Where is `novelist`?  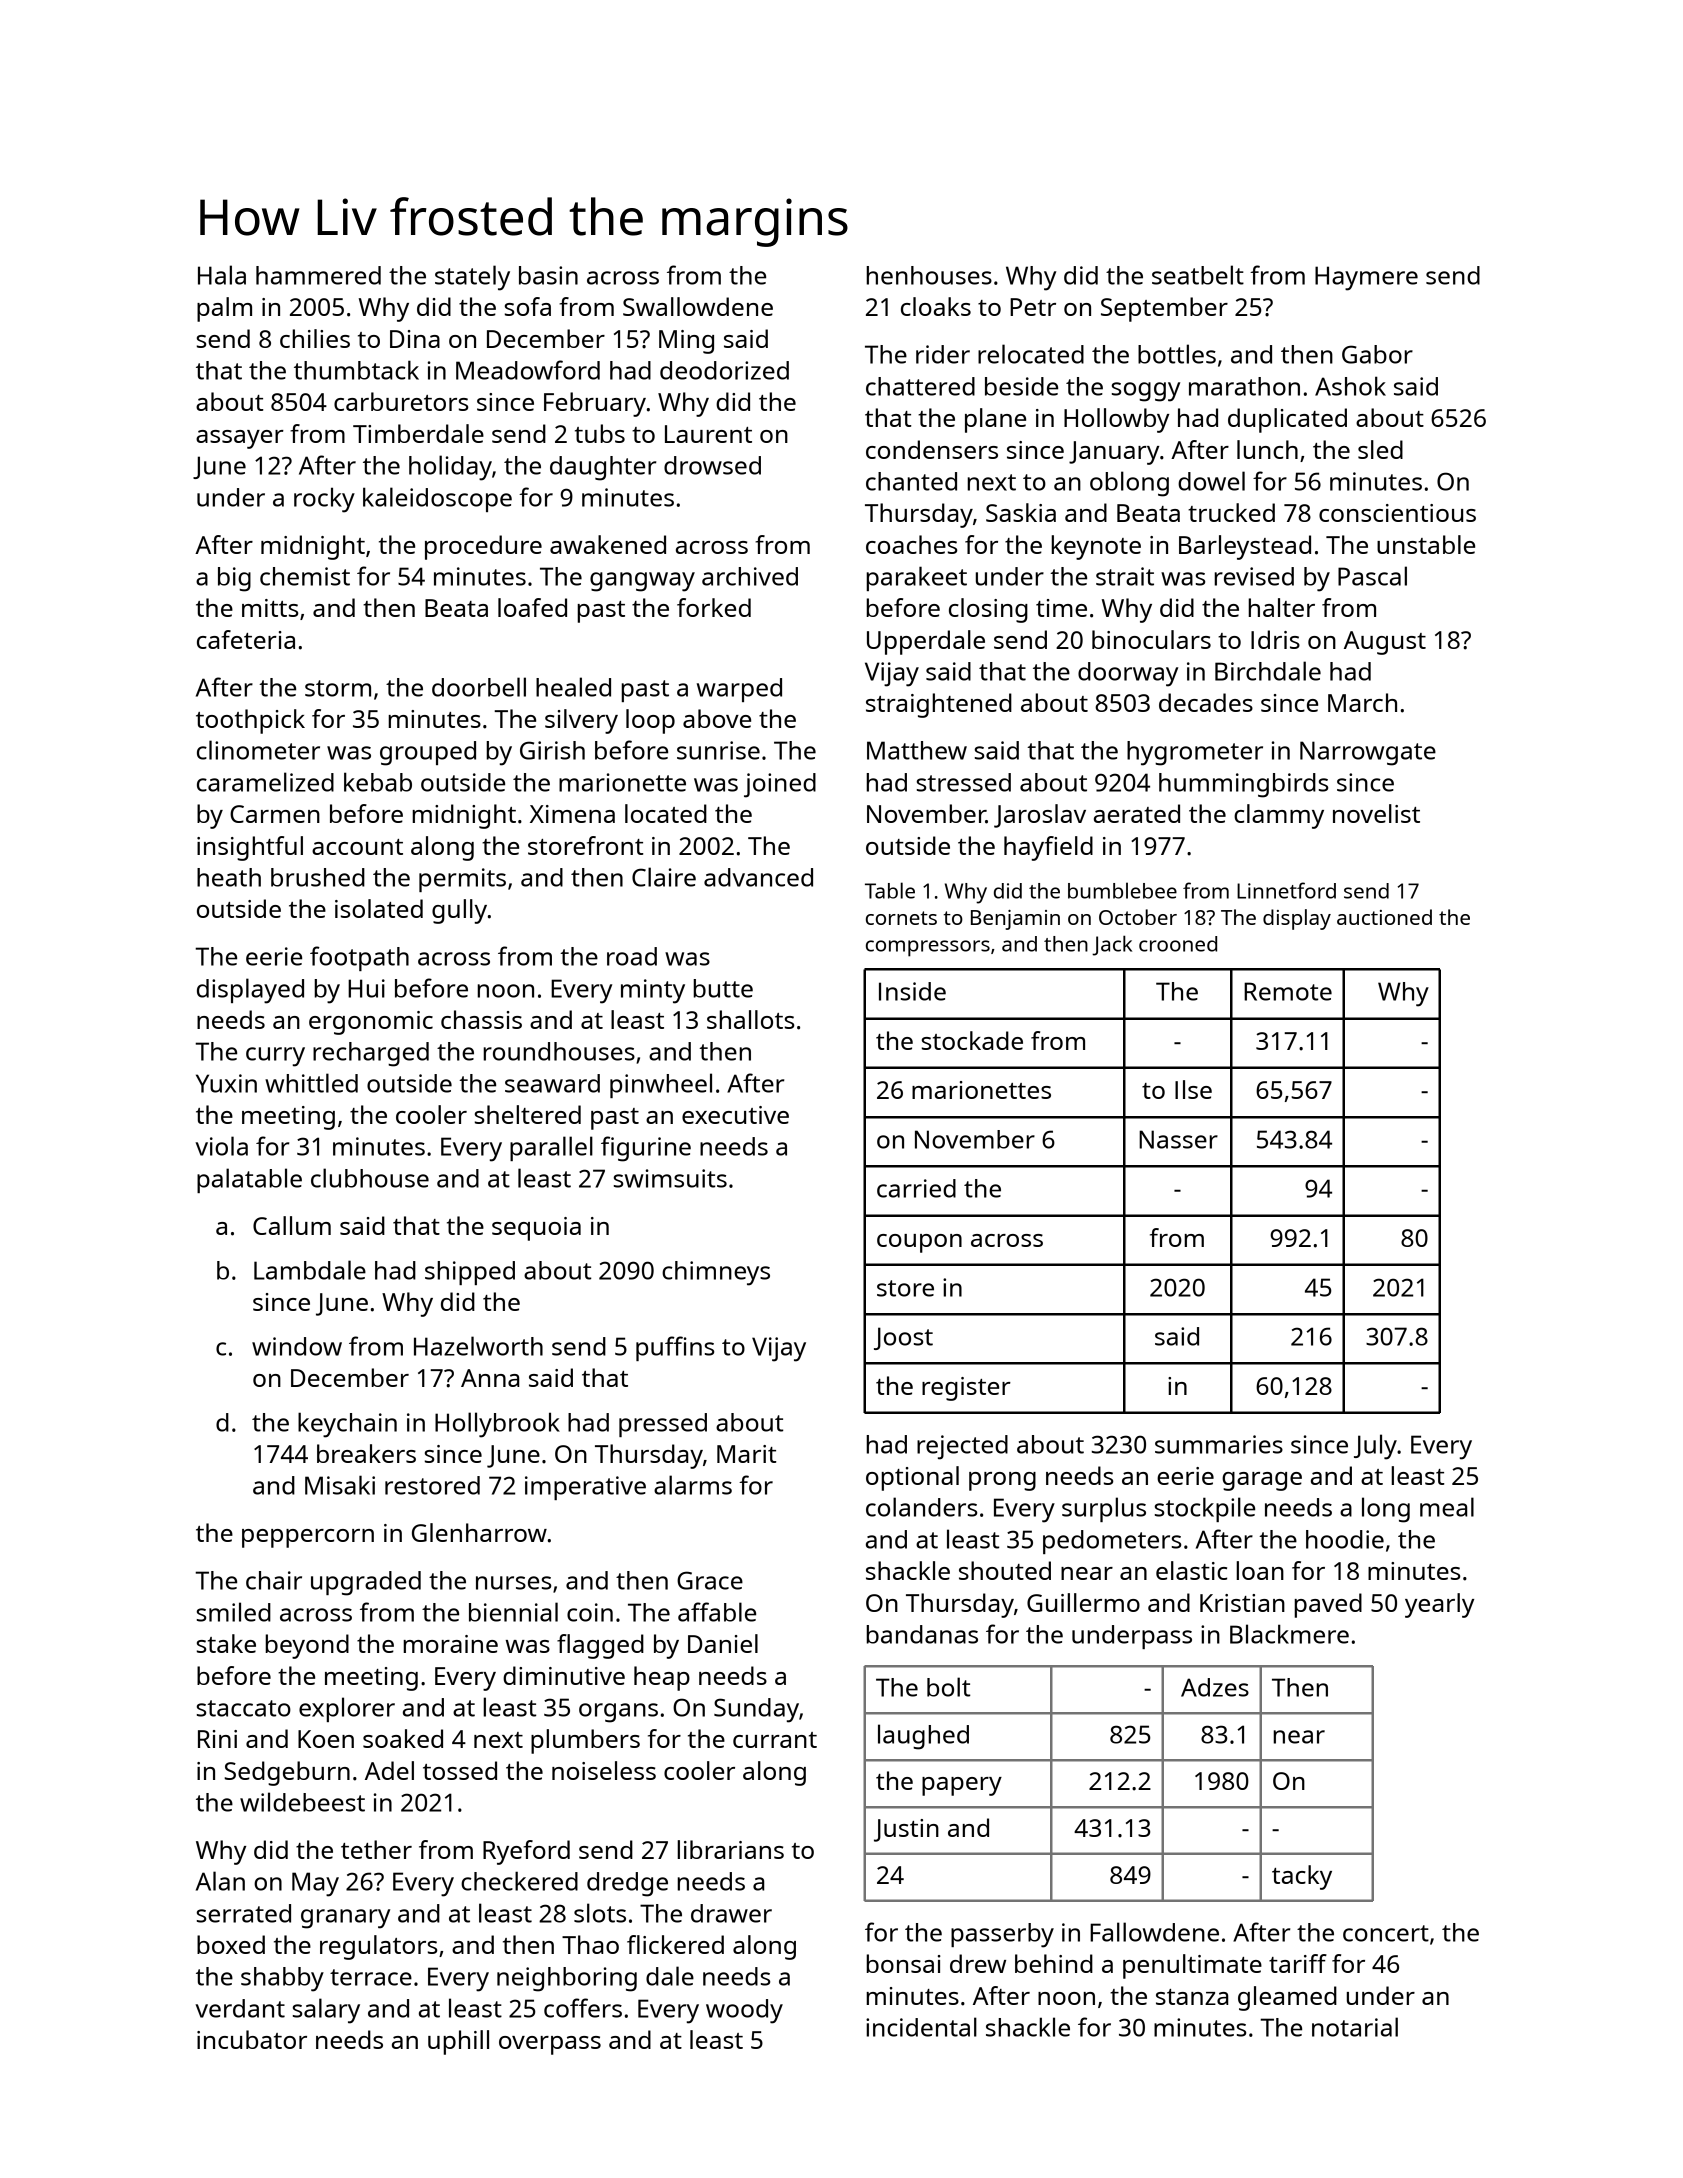 novelist is located at coordinates (1376, 813).
